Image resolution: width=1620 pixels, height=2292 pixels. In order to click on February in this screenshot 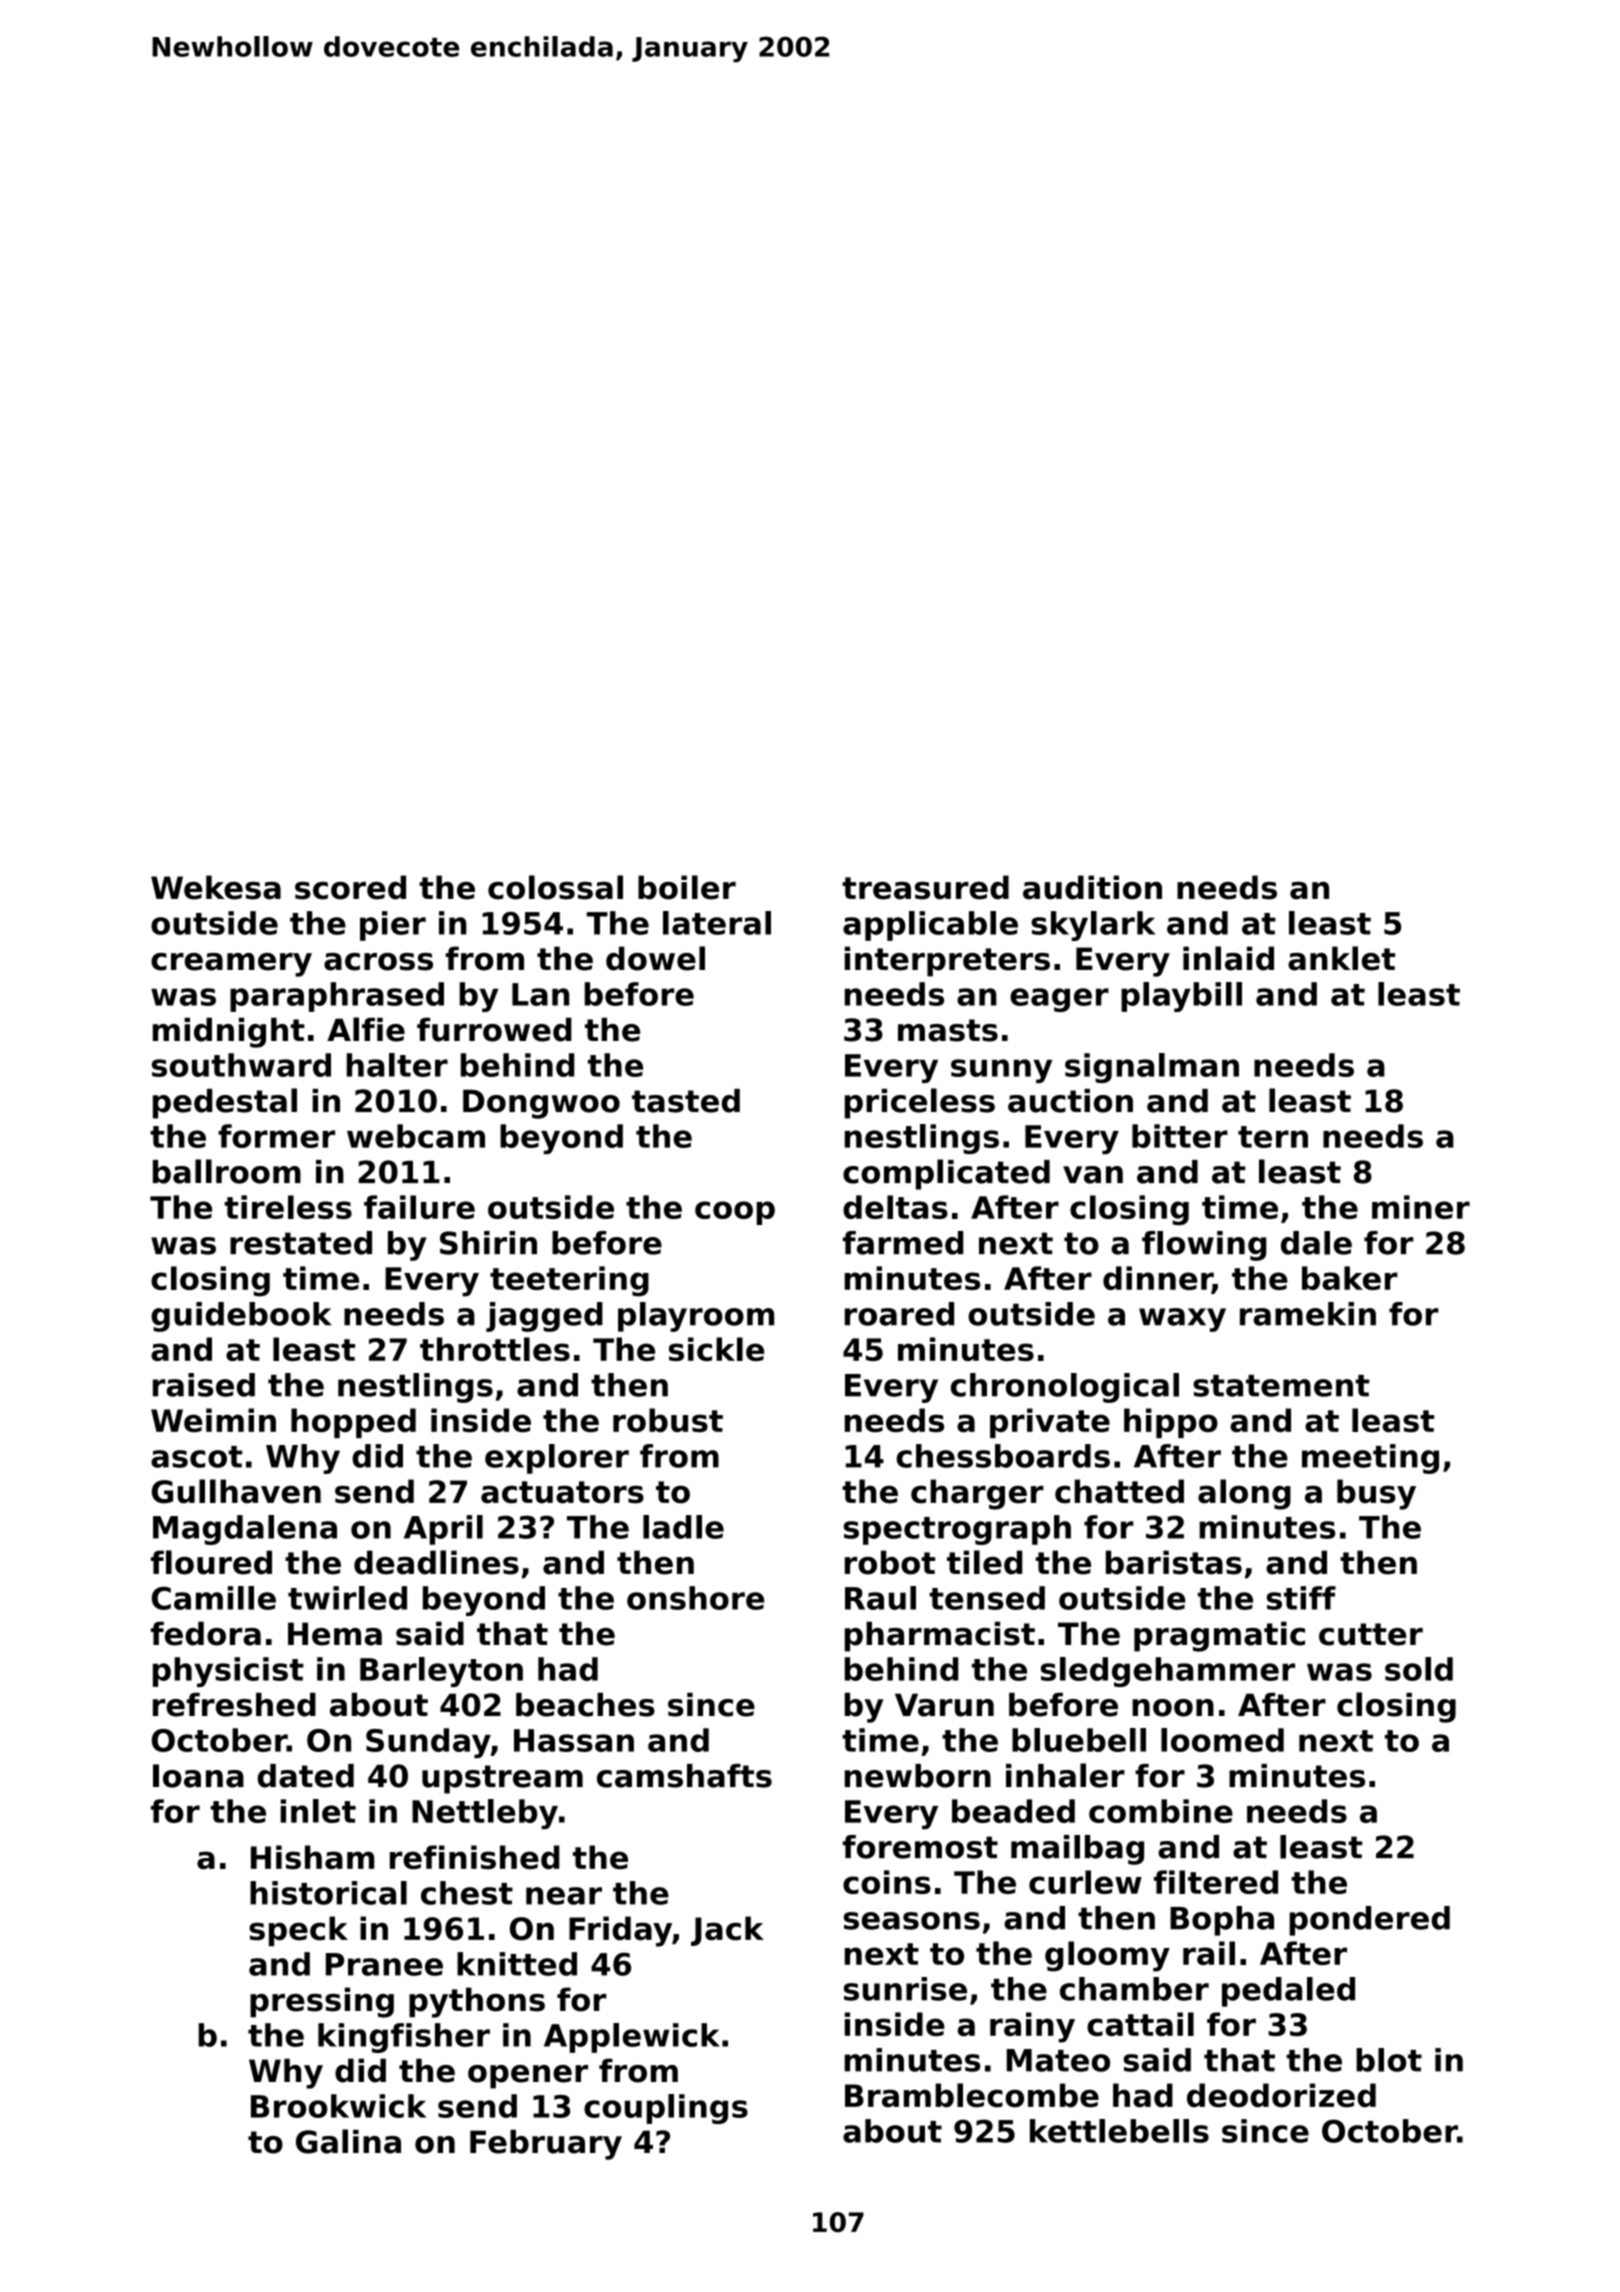, I will do `click(546, 2145)`.
